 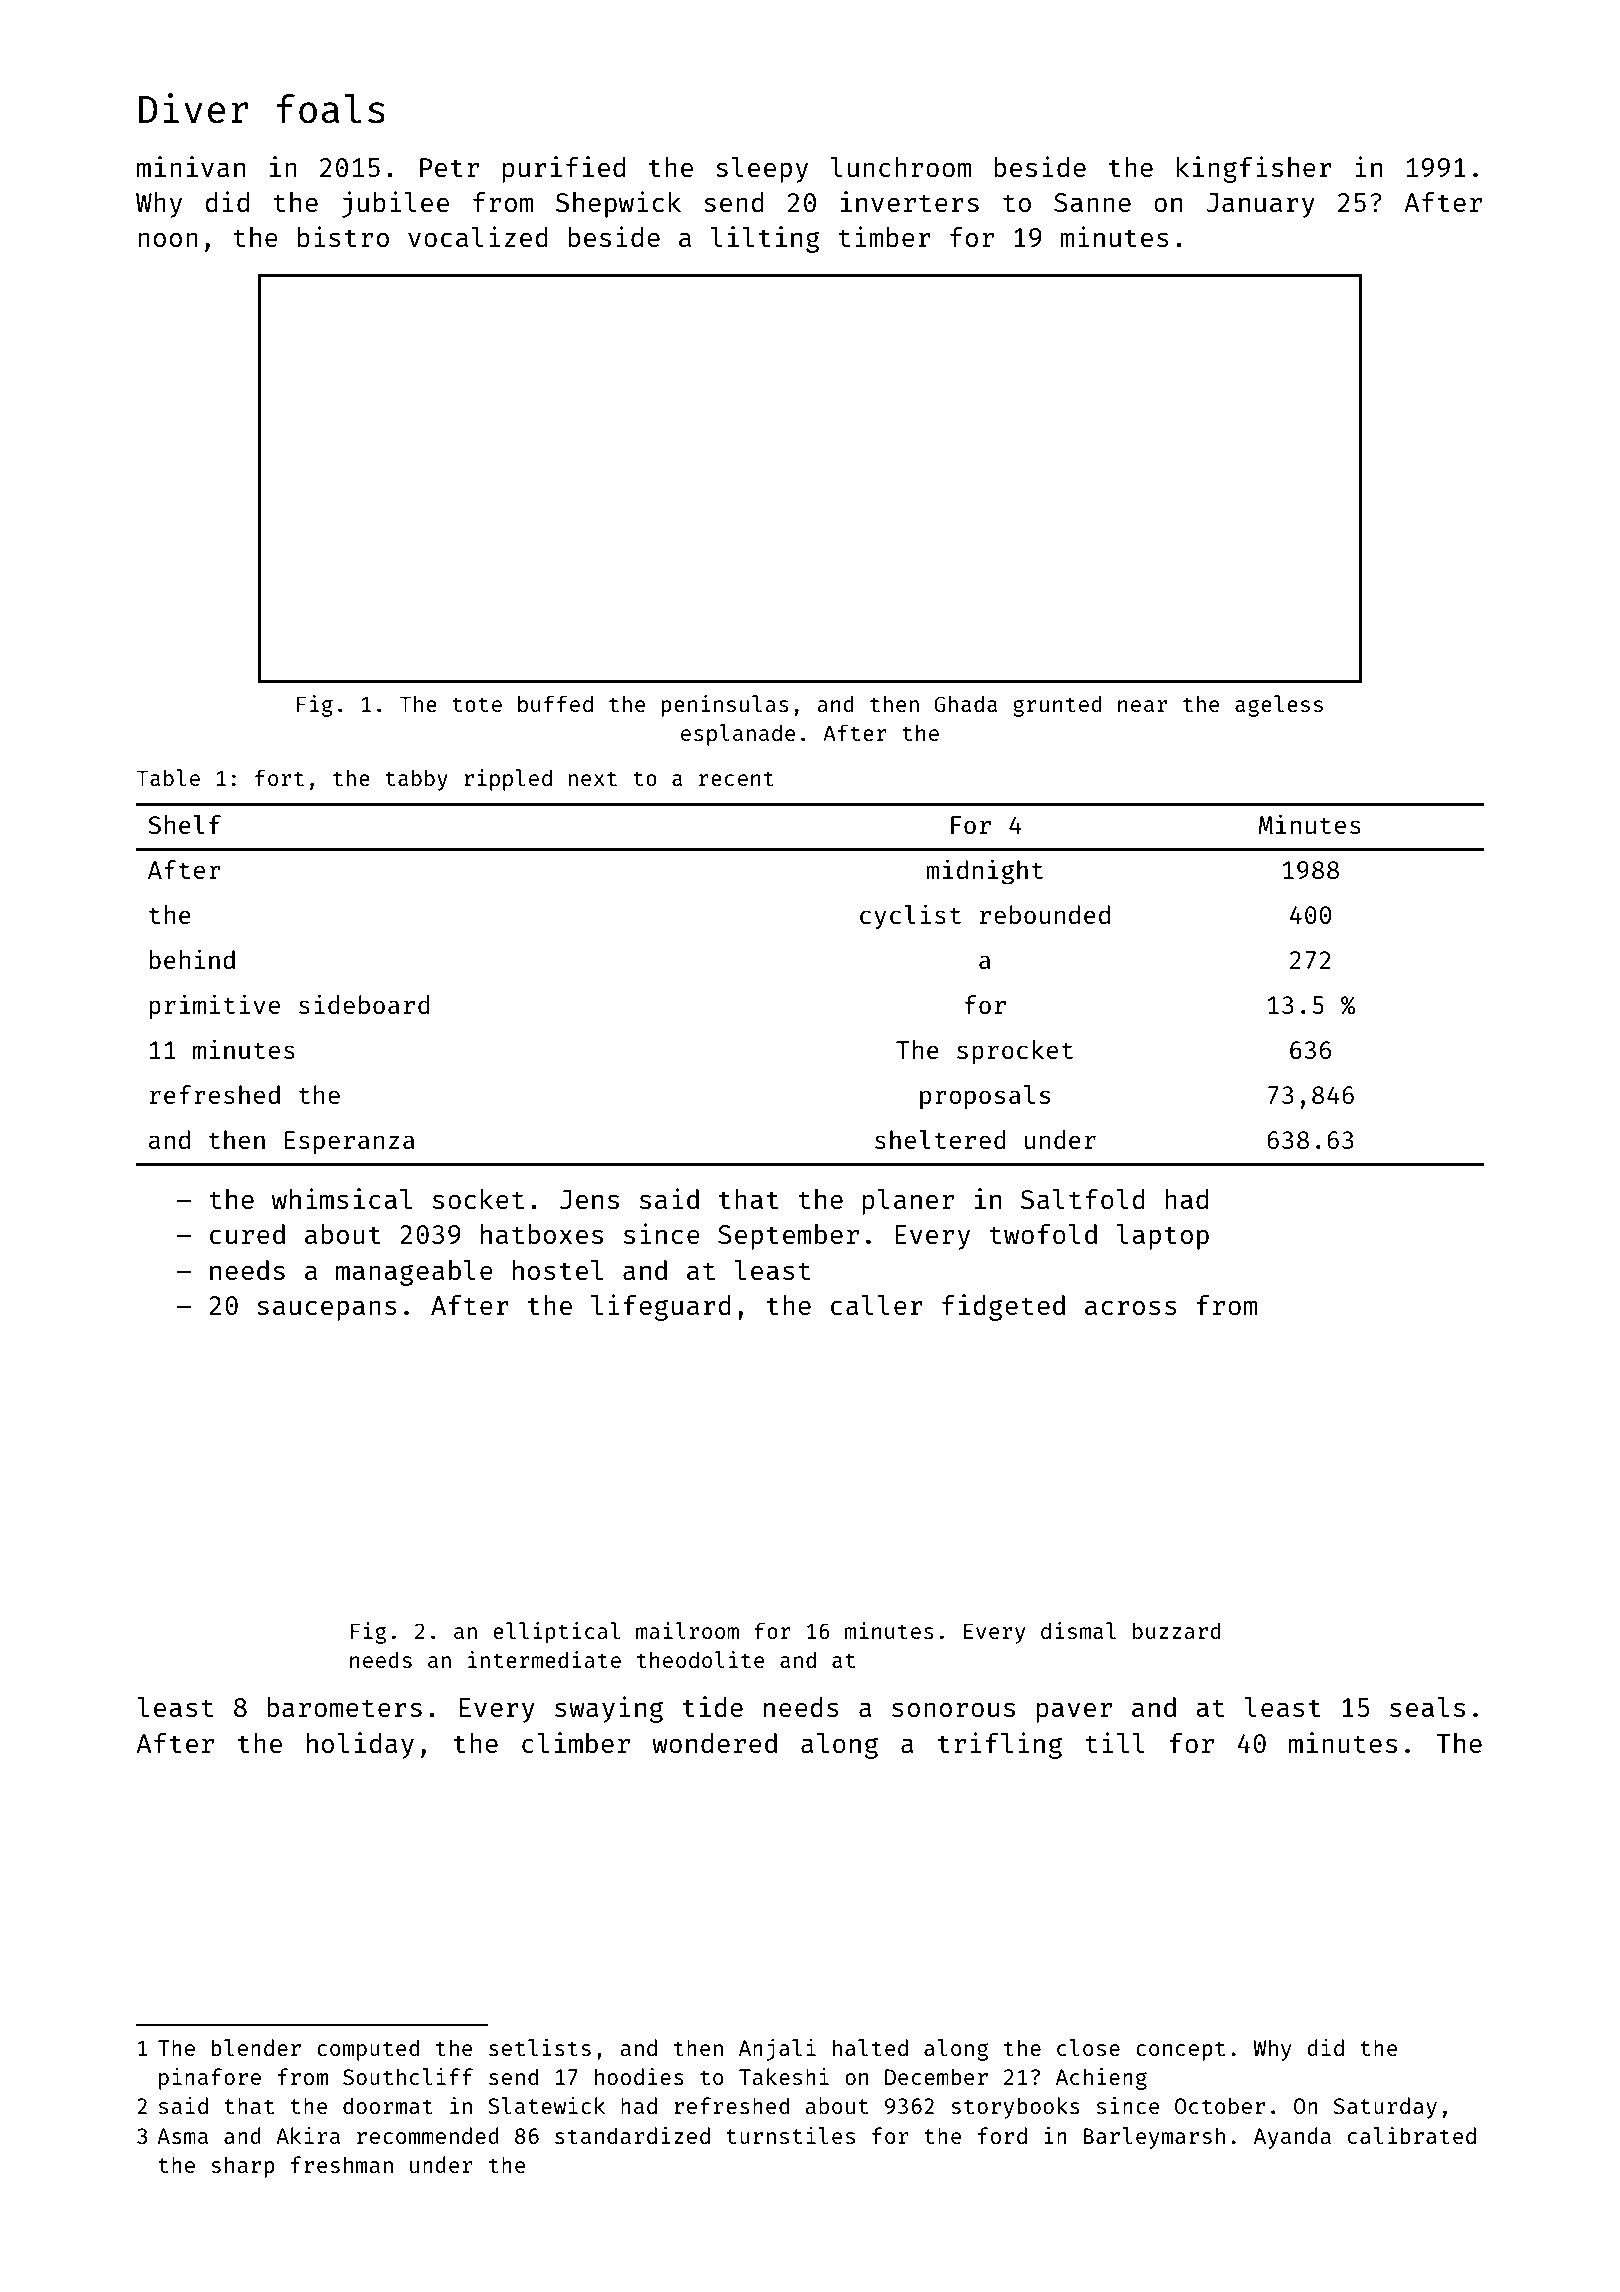 I want to click on lifeguard, so click(x=661, y=1307).
